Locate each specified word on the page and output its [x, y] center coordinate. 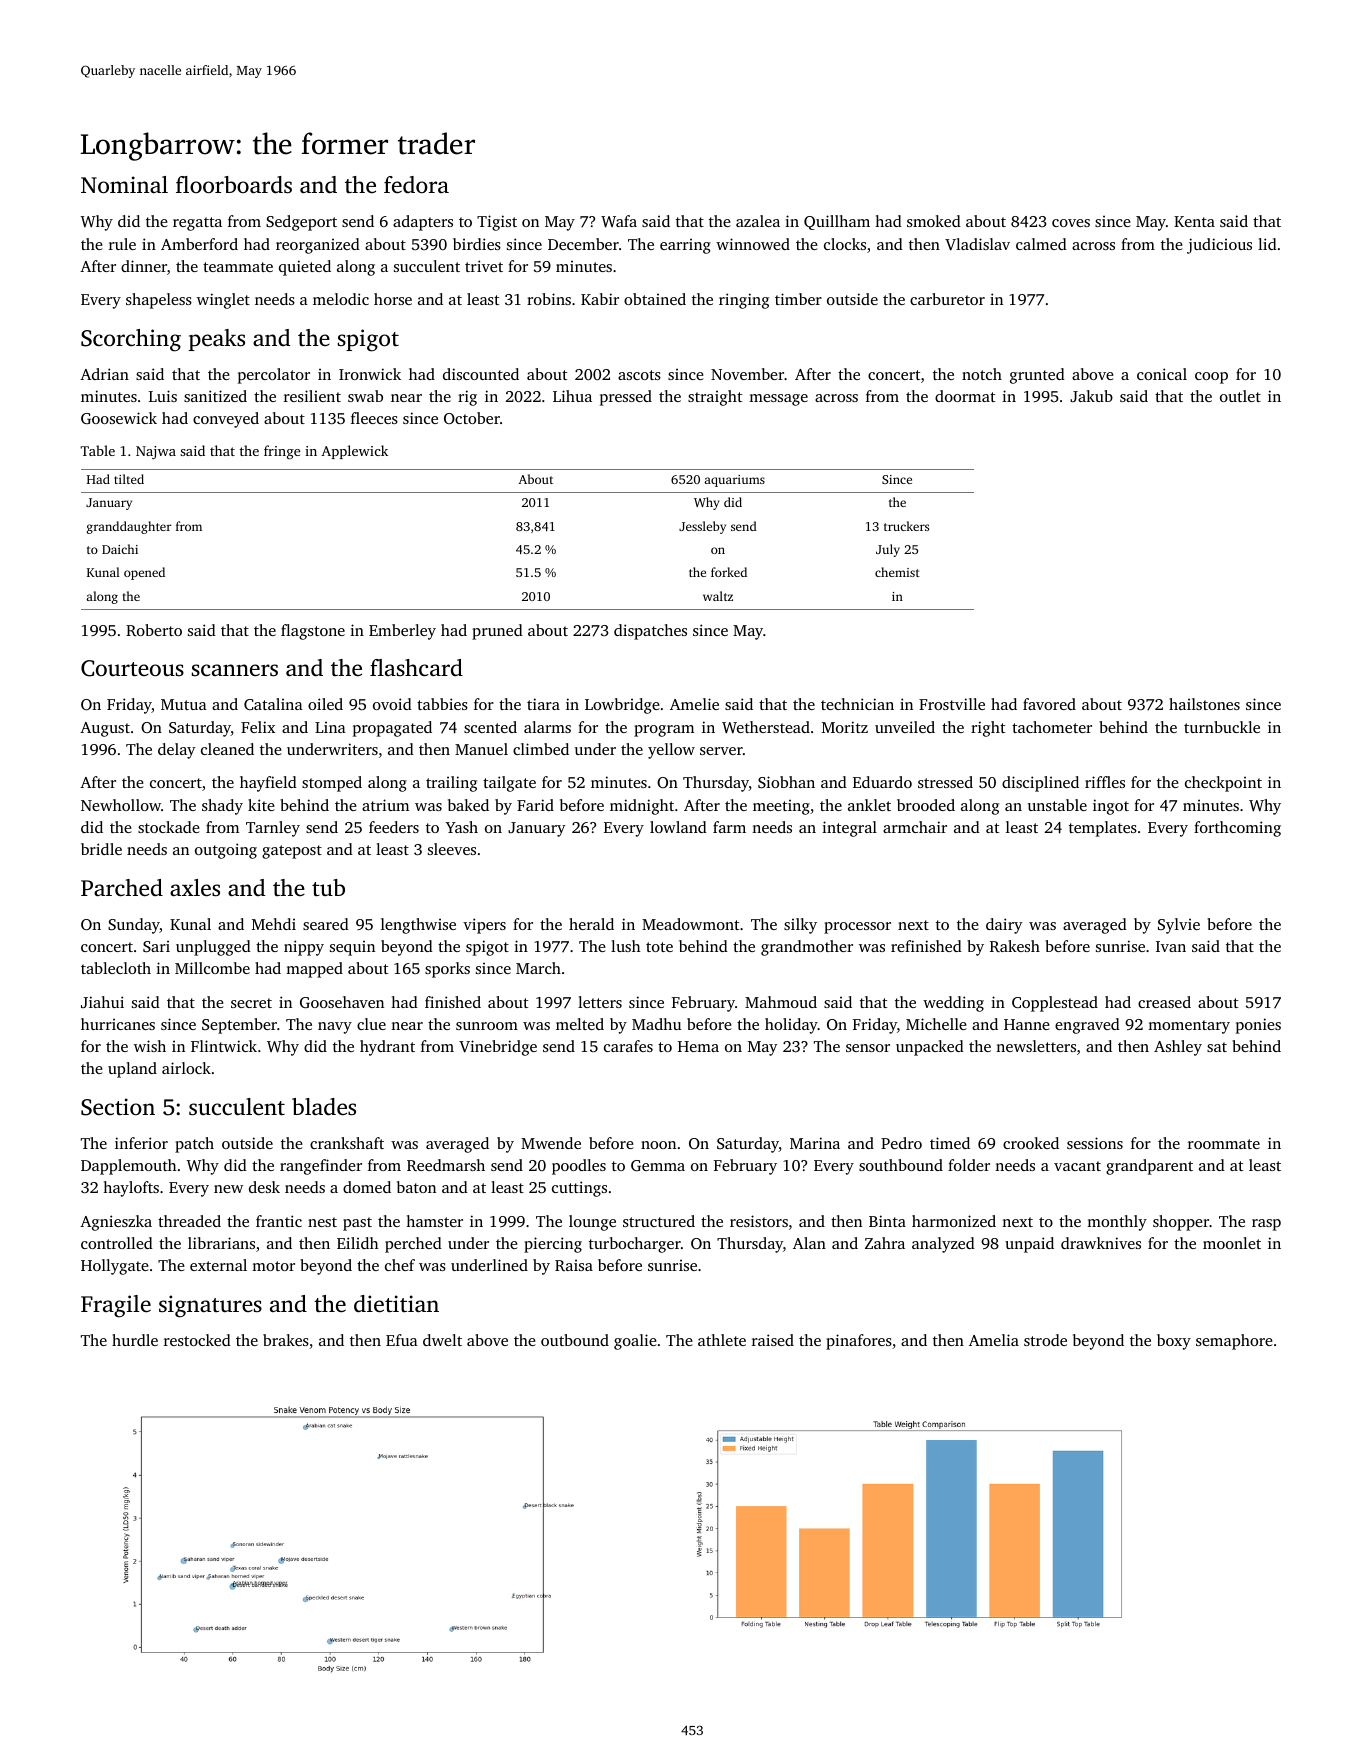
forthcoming [1237, 829]
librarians [221, 1243]
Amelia [994, 1340]
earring [685, 246]
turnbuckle [1222, 727]
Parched [122, 888]
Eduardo [882, 782]
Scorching [131, 340]
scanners [235, 670]
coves [1071, 223]
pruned [497, 632]
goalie [635, 1342]
